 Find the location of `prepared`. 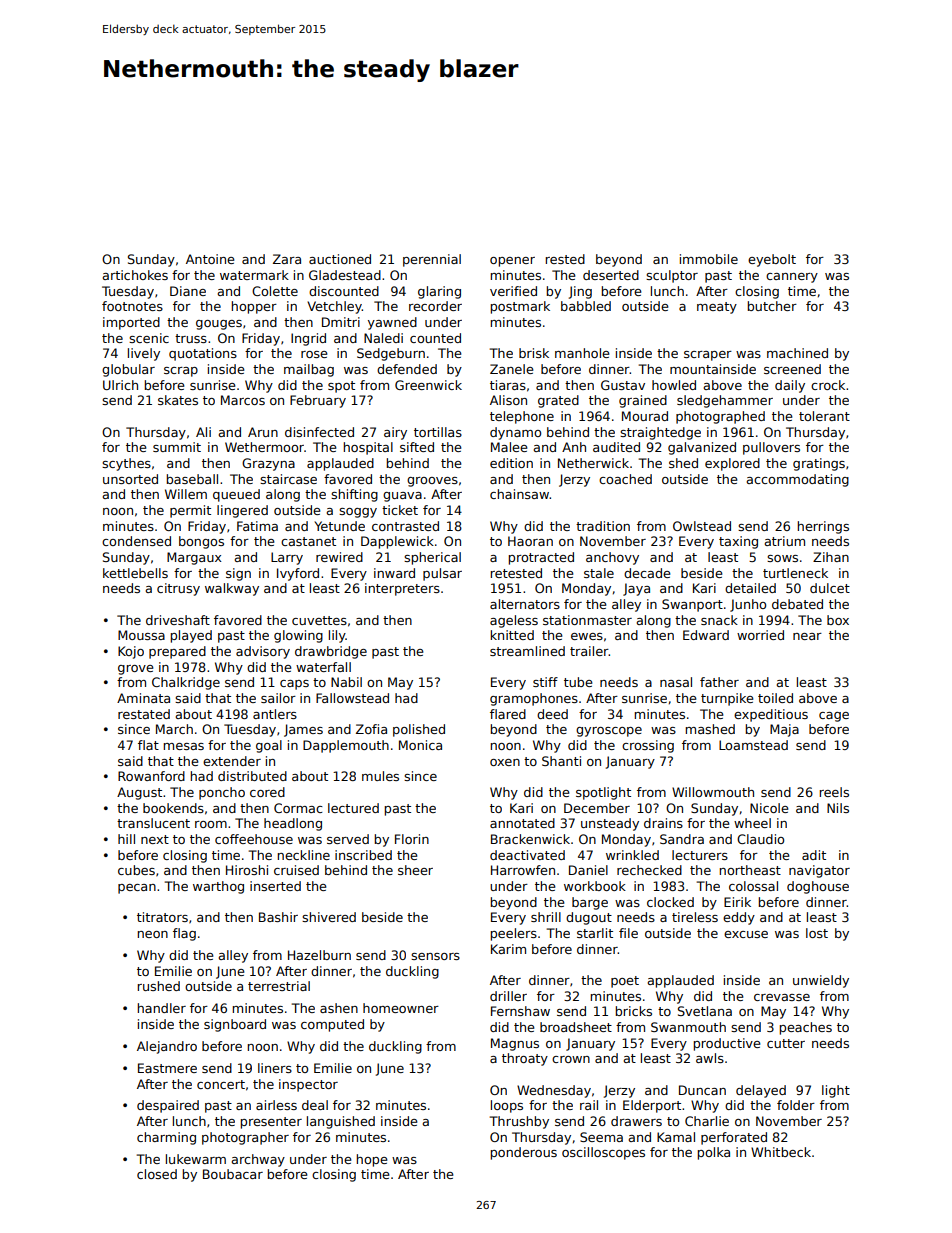

prepared is located at coordinates (177, 652).
